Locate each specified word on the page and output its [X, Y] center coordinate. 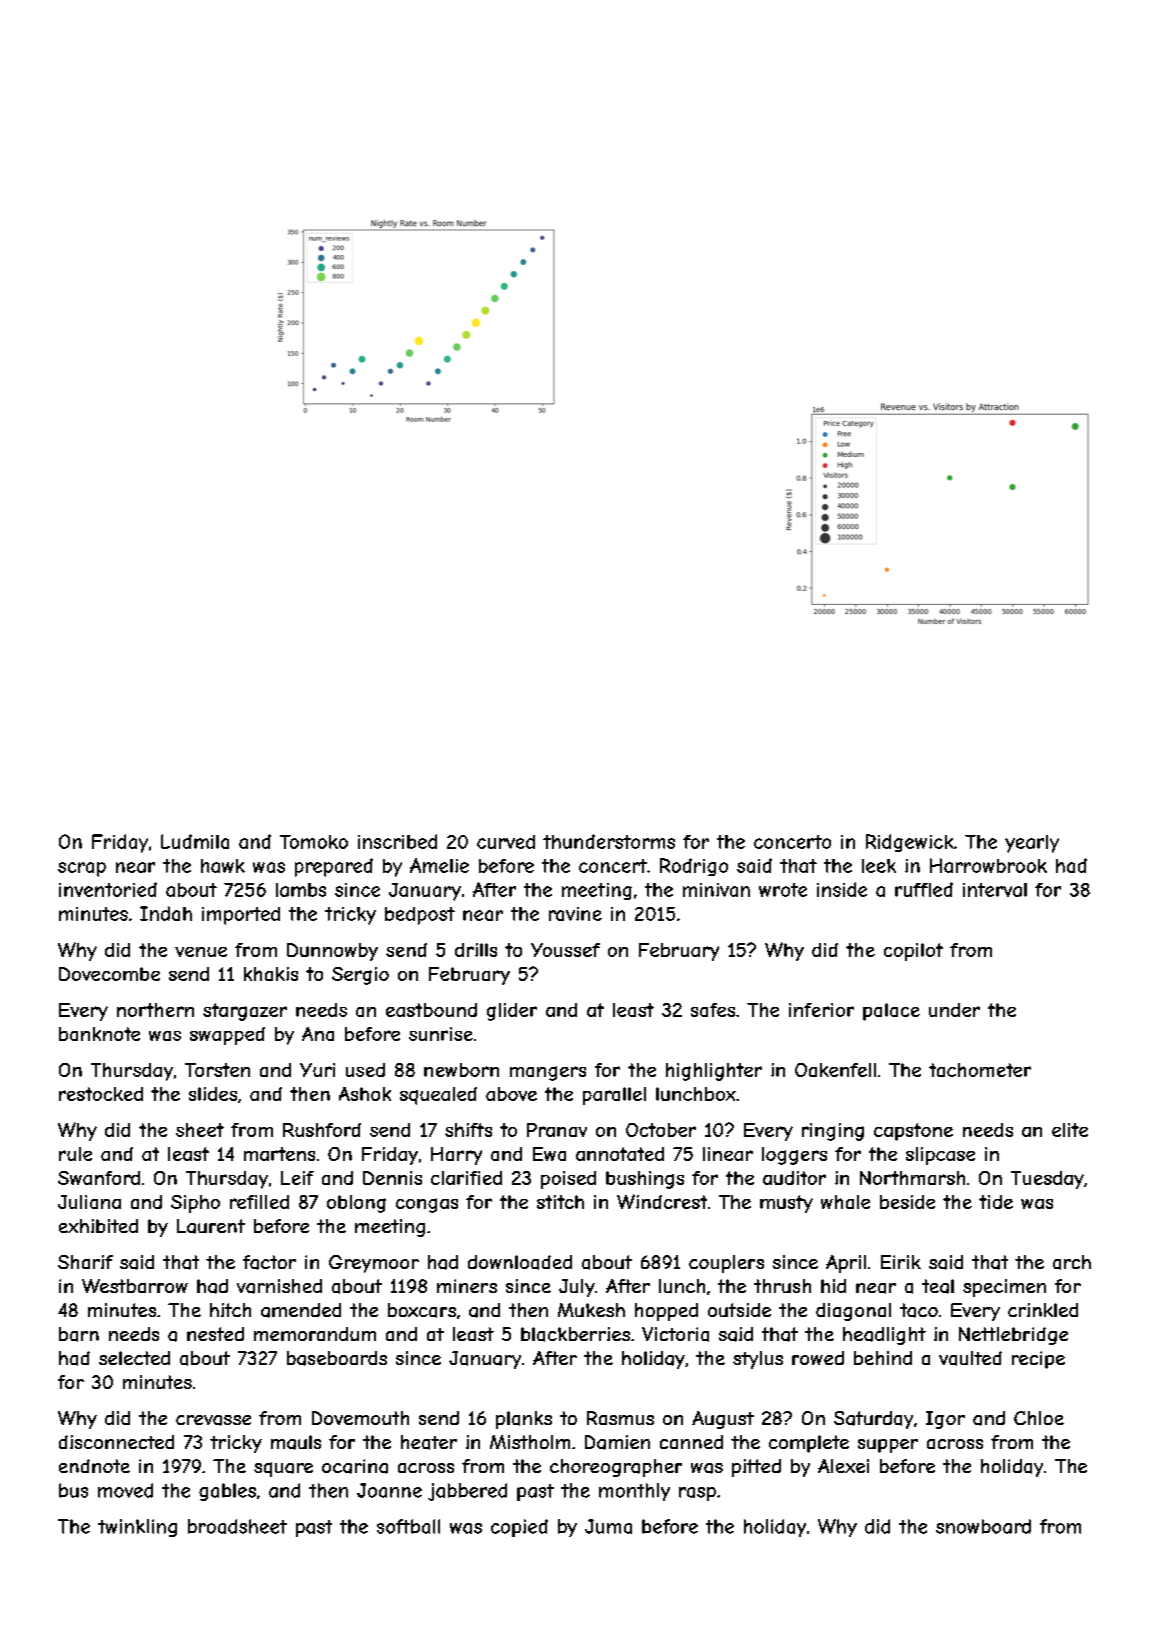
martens [279, 1154]
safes [713, 1010]
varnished [279, 1286]
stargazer [245, 1012]
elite [1070, 1130]
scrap [82, 869]
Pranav [557, 1130]
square [283, 1469]
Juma [608, 1526]
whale [845, 1202]
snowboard [983, 1526]
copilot [913, 952]
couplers [726, 1264]
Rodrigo [694, 867]
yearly [1032, 844]
